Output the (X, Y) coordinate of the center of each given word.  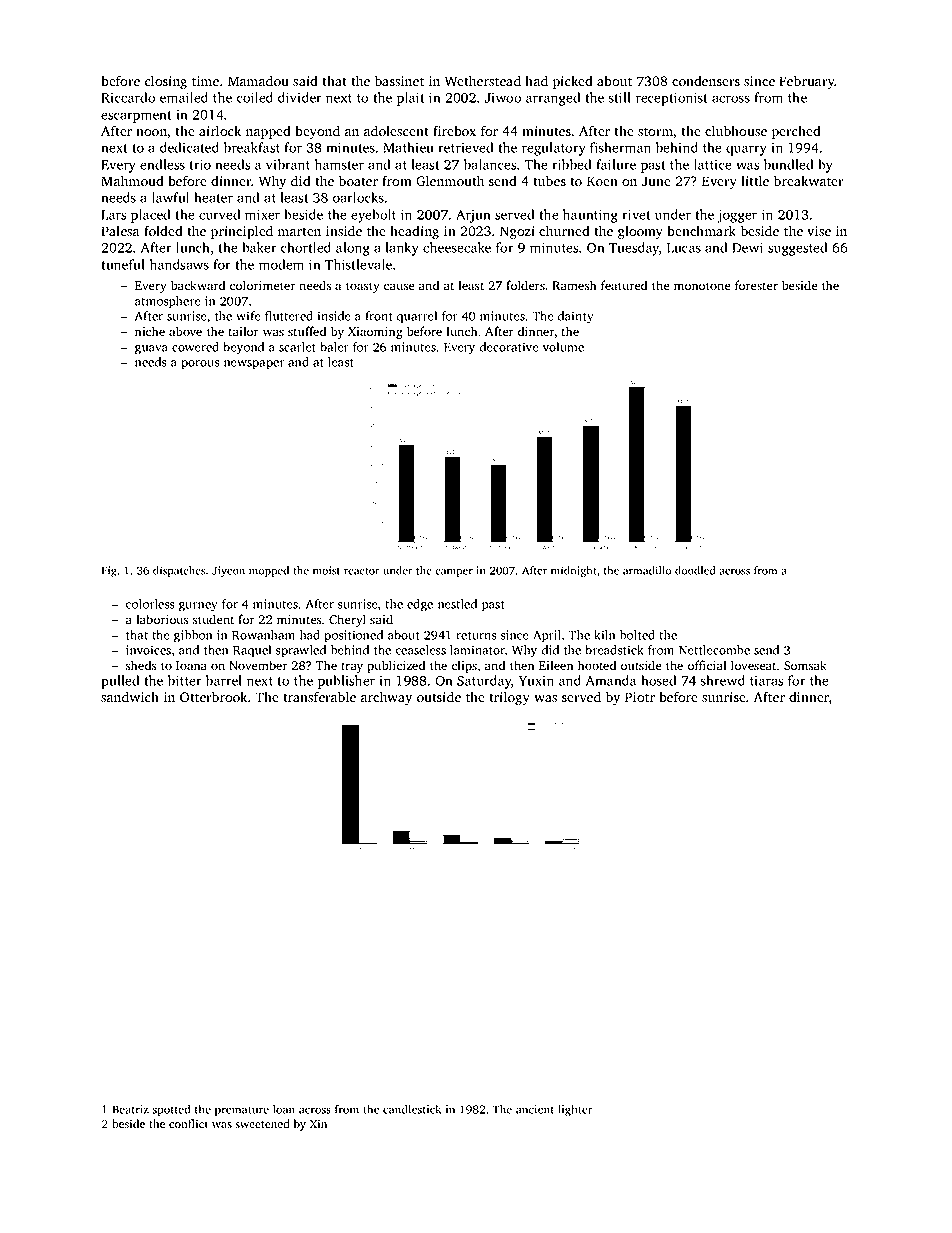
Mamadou (258, 81)
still (620, 97)
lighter (575, 1111)
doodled (695, 570)
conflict (188, 1123)
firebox (454, 131)
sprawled (301, 651)
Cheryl (347, 620)
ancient (535, 1109)
